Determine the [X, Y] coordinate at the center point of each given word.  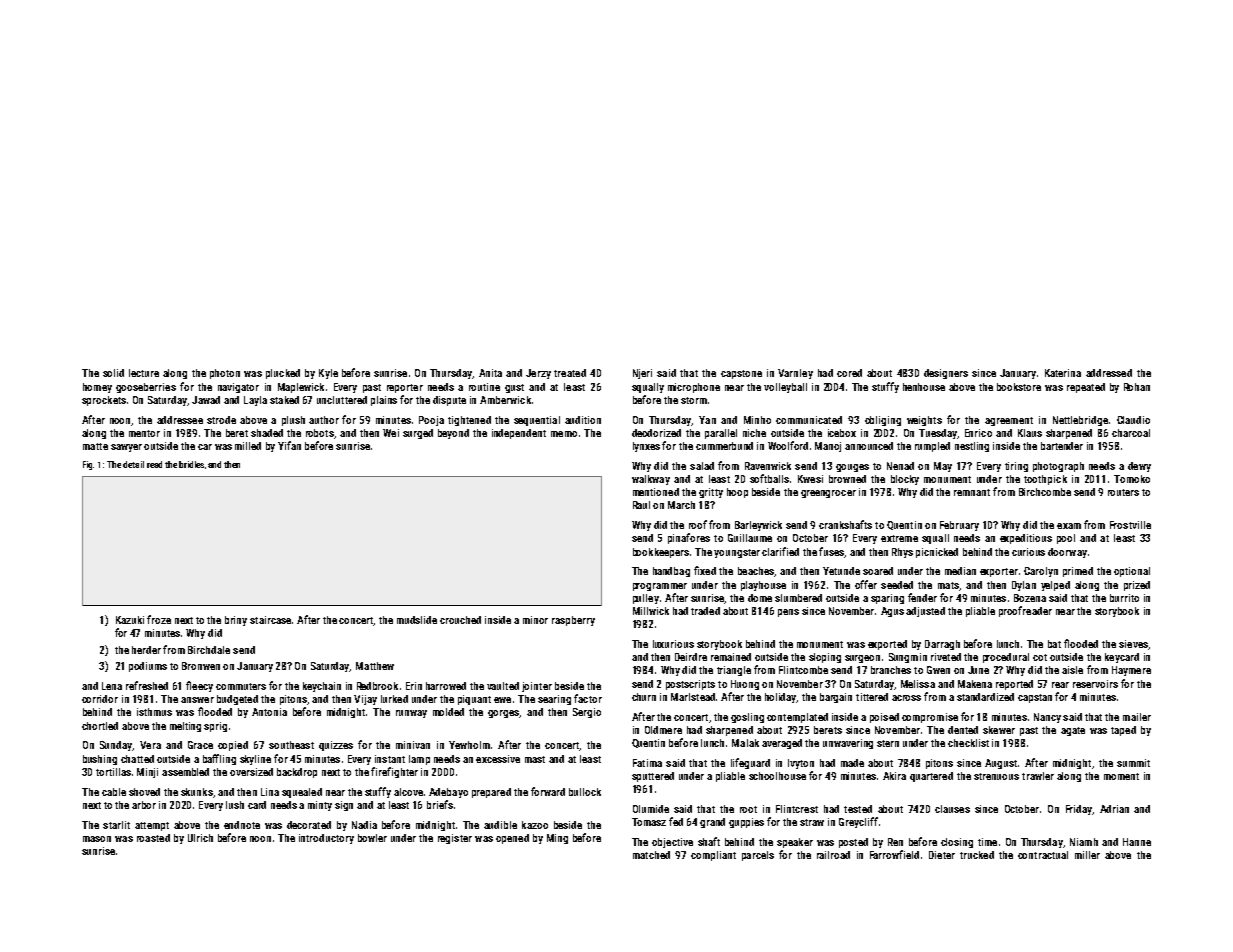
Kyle [328, 374]
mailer [1137, 717]
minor [535, 620]
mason [97, 839]
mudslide [417, 620]
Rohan [1137, 387]
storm [694, 400]
